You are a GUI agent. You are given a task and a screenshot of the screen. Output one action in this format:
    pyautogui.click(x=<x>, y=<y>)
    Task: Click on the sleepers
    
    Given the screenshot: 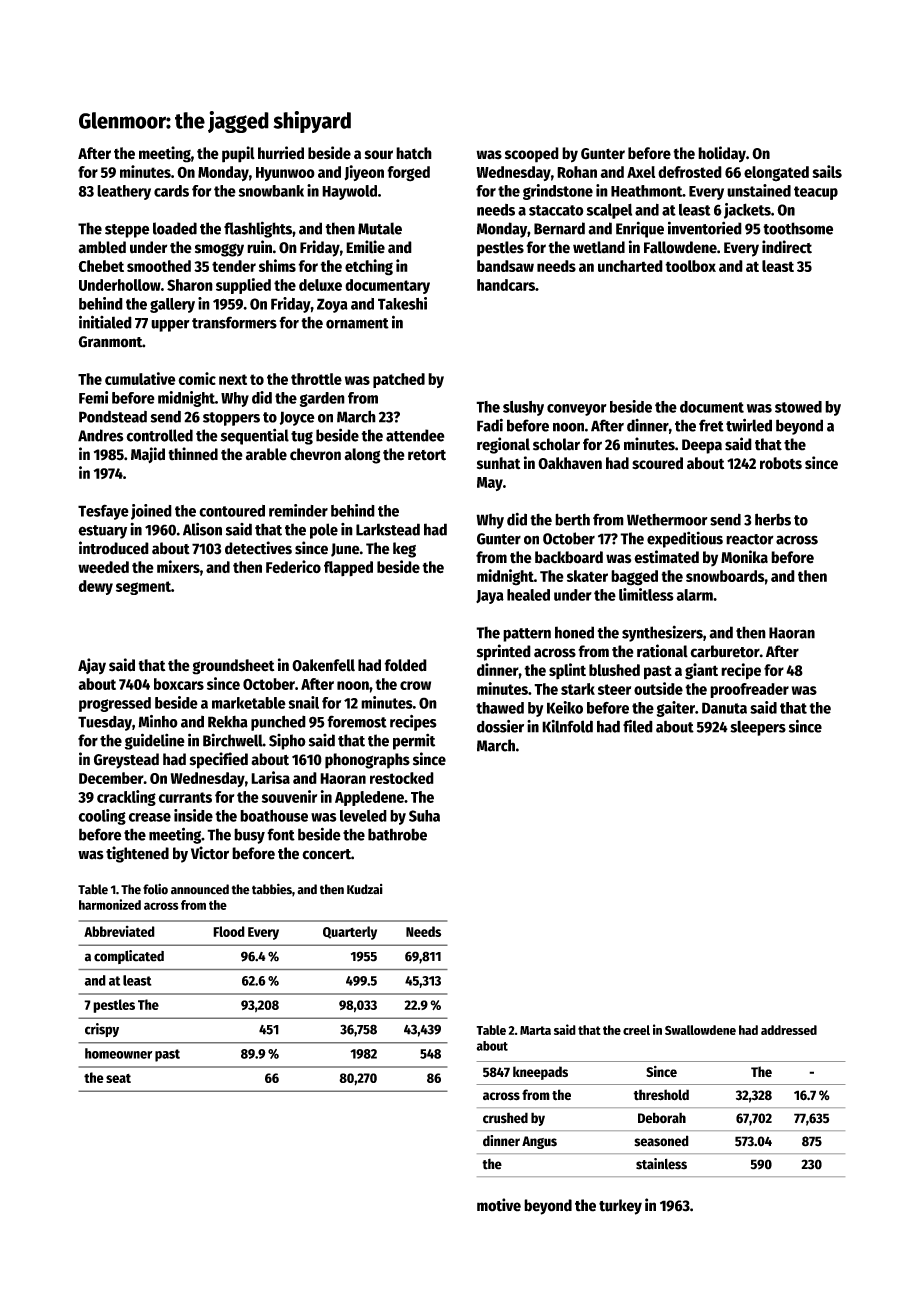 What is the action you would take?
    pyautogui.click(x=758, y=728)
